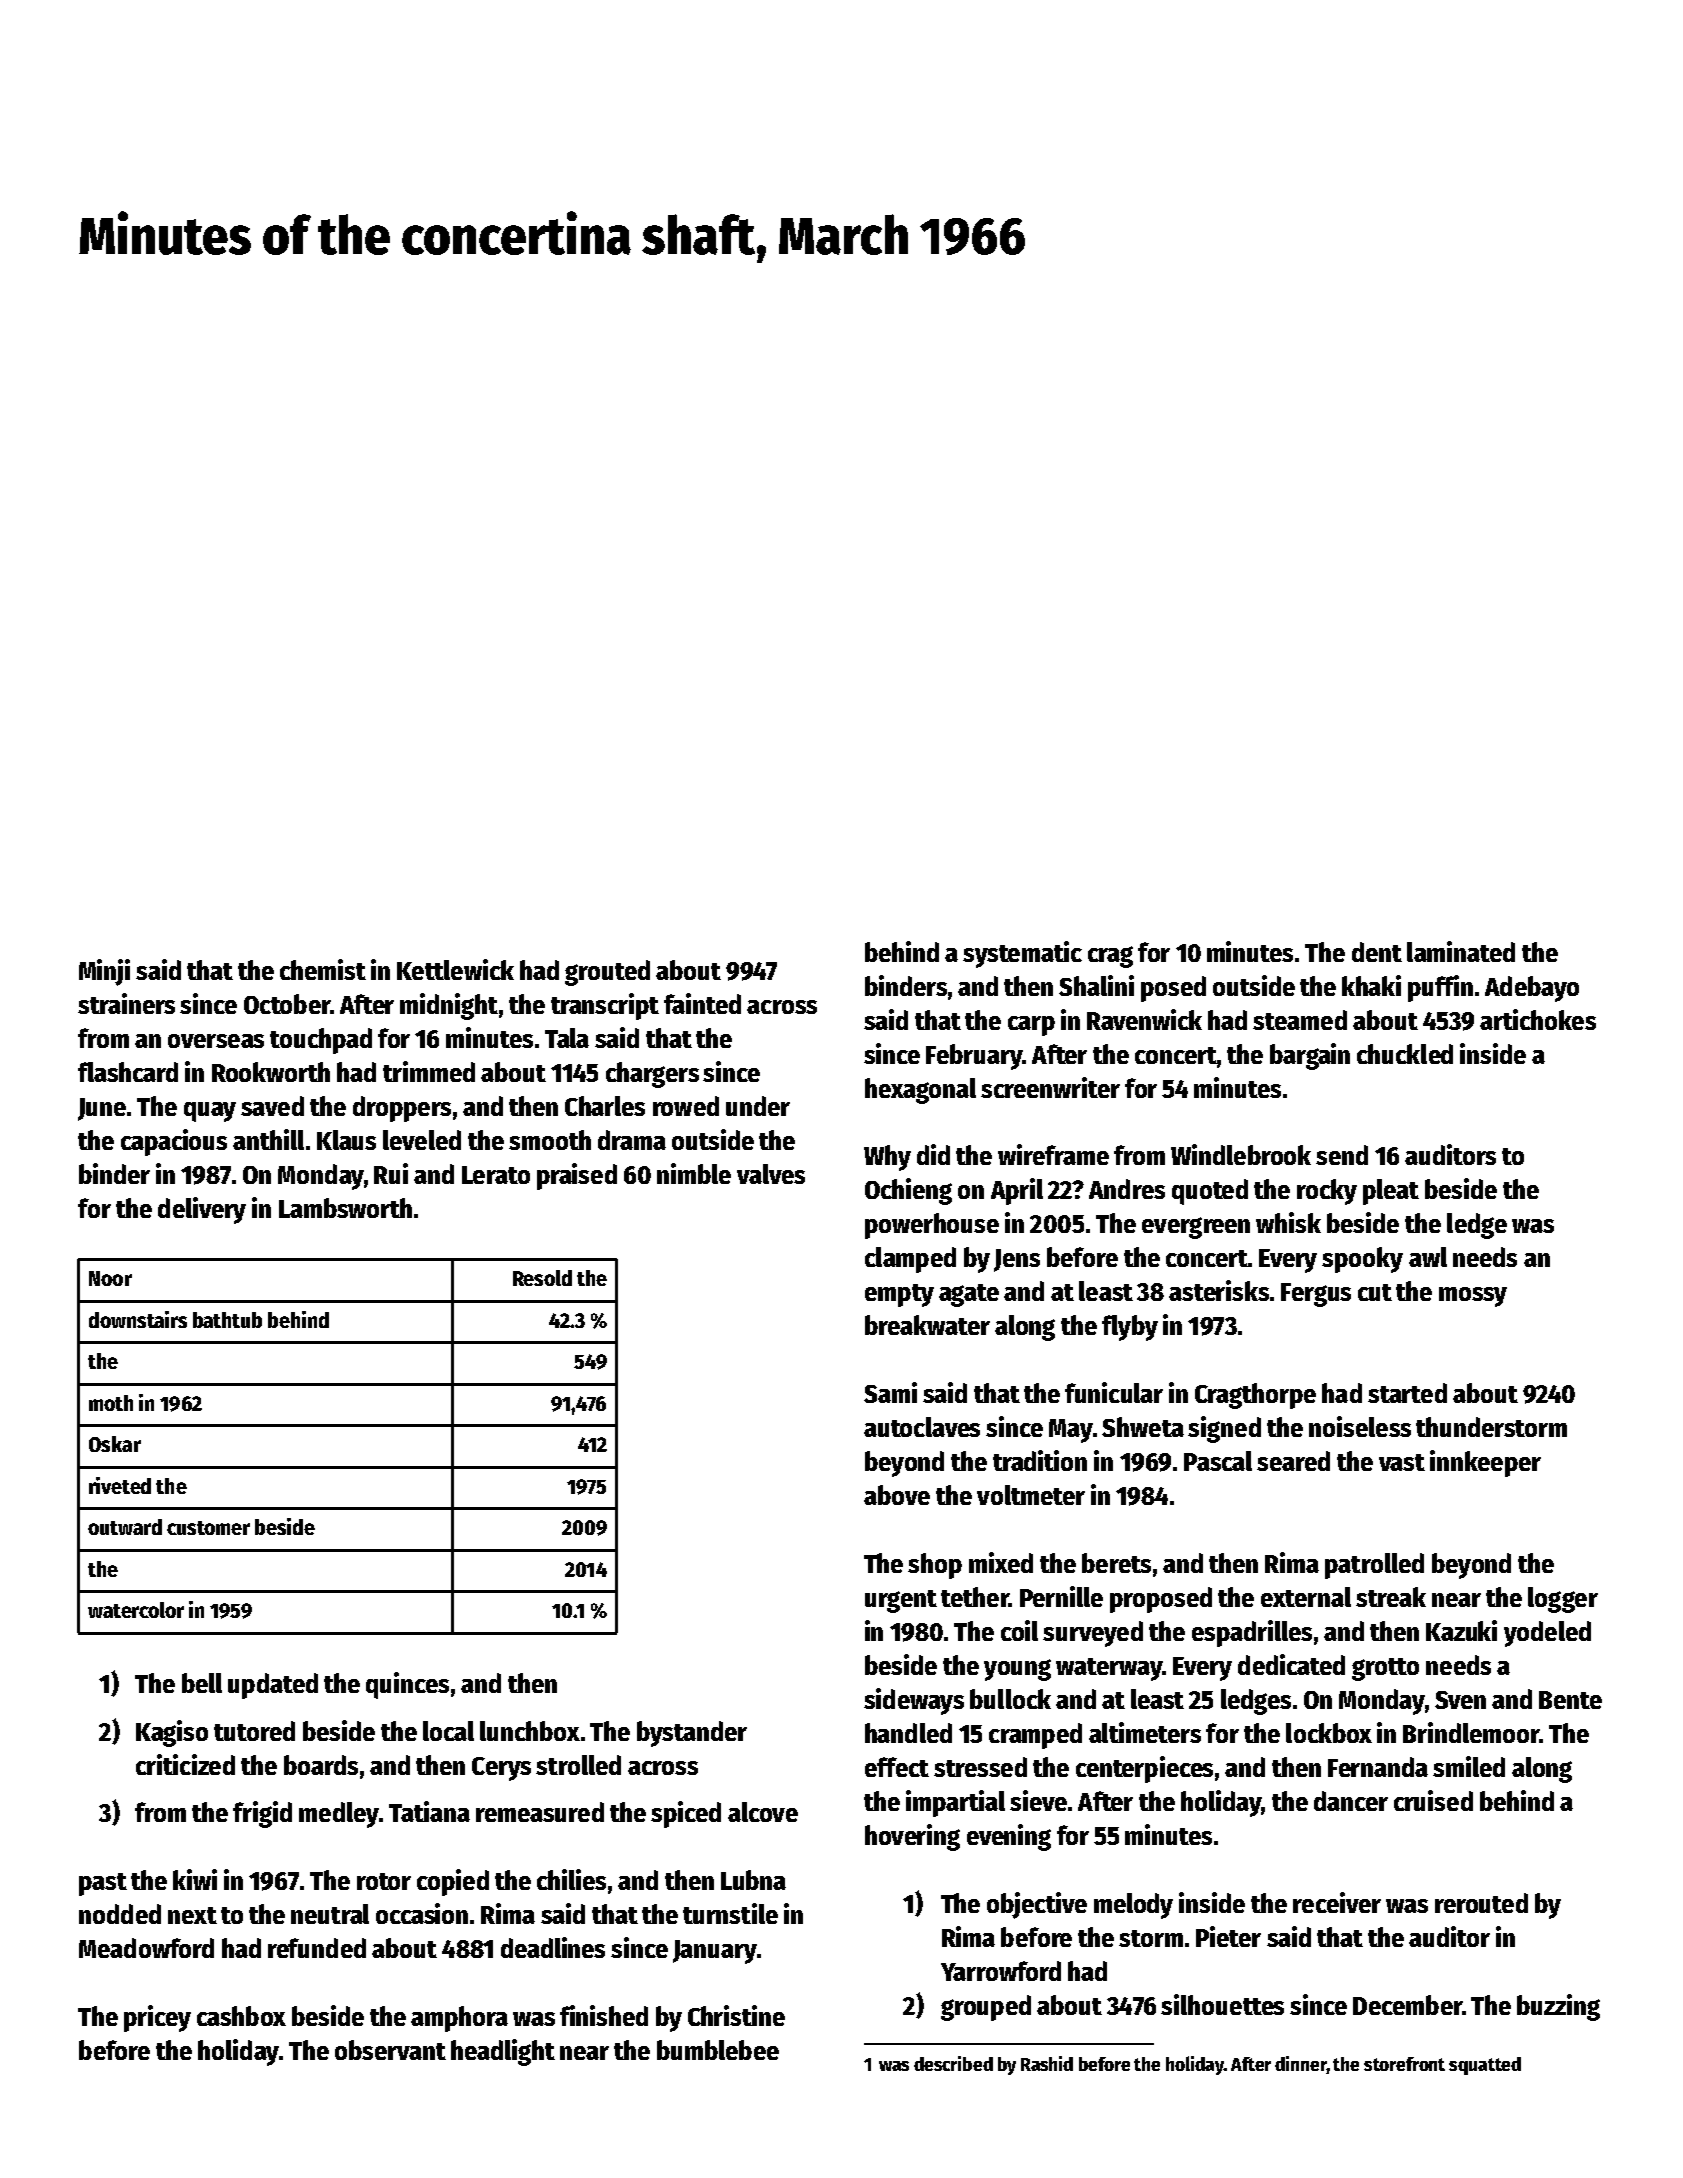  Describe the element at coordinates (323, 969) in the image. I see `chemist` at that location.
